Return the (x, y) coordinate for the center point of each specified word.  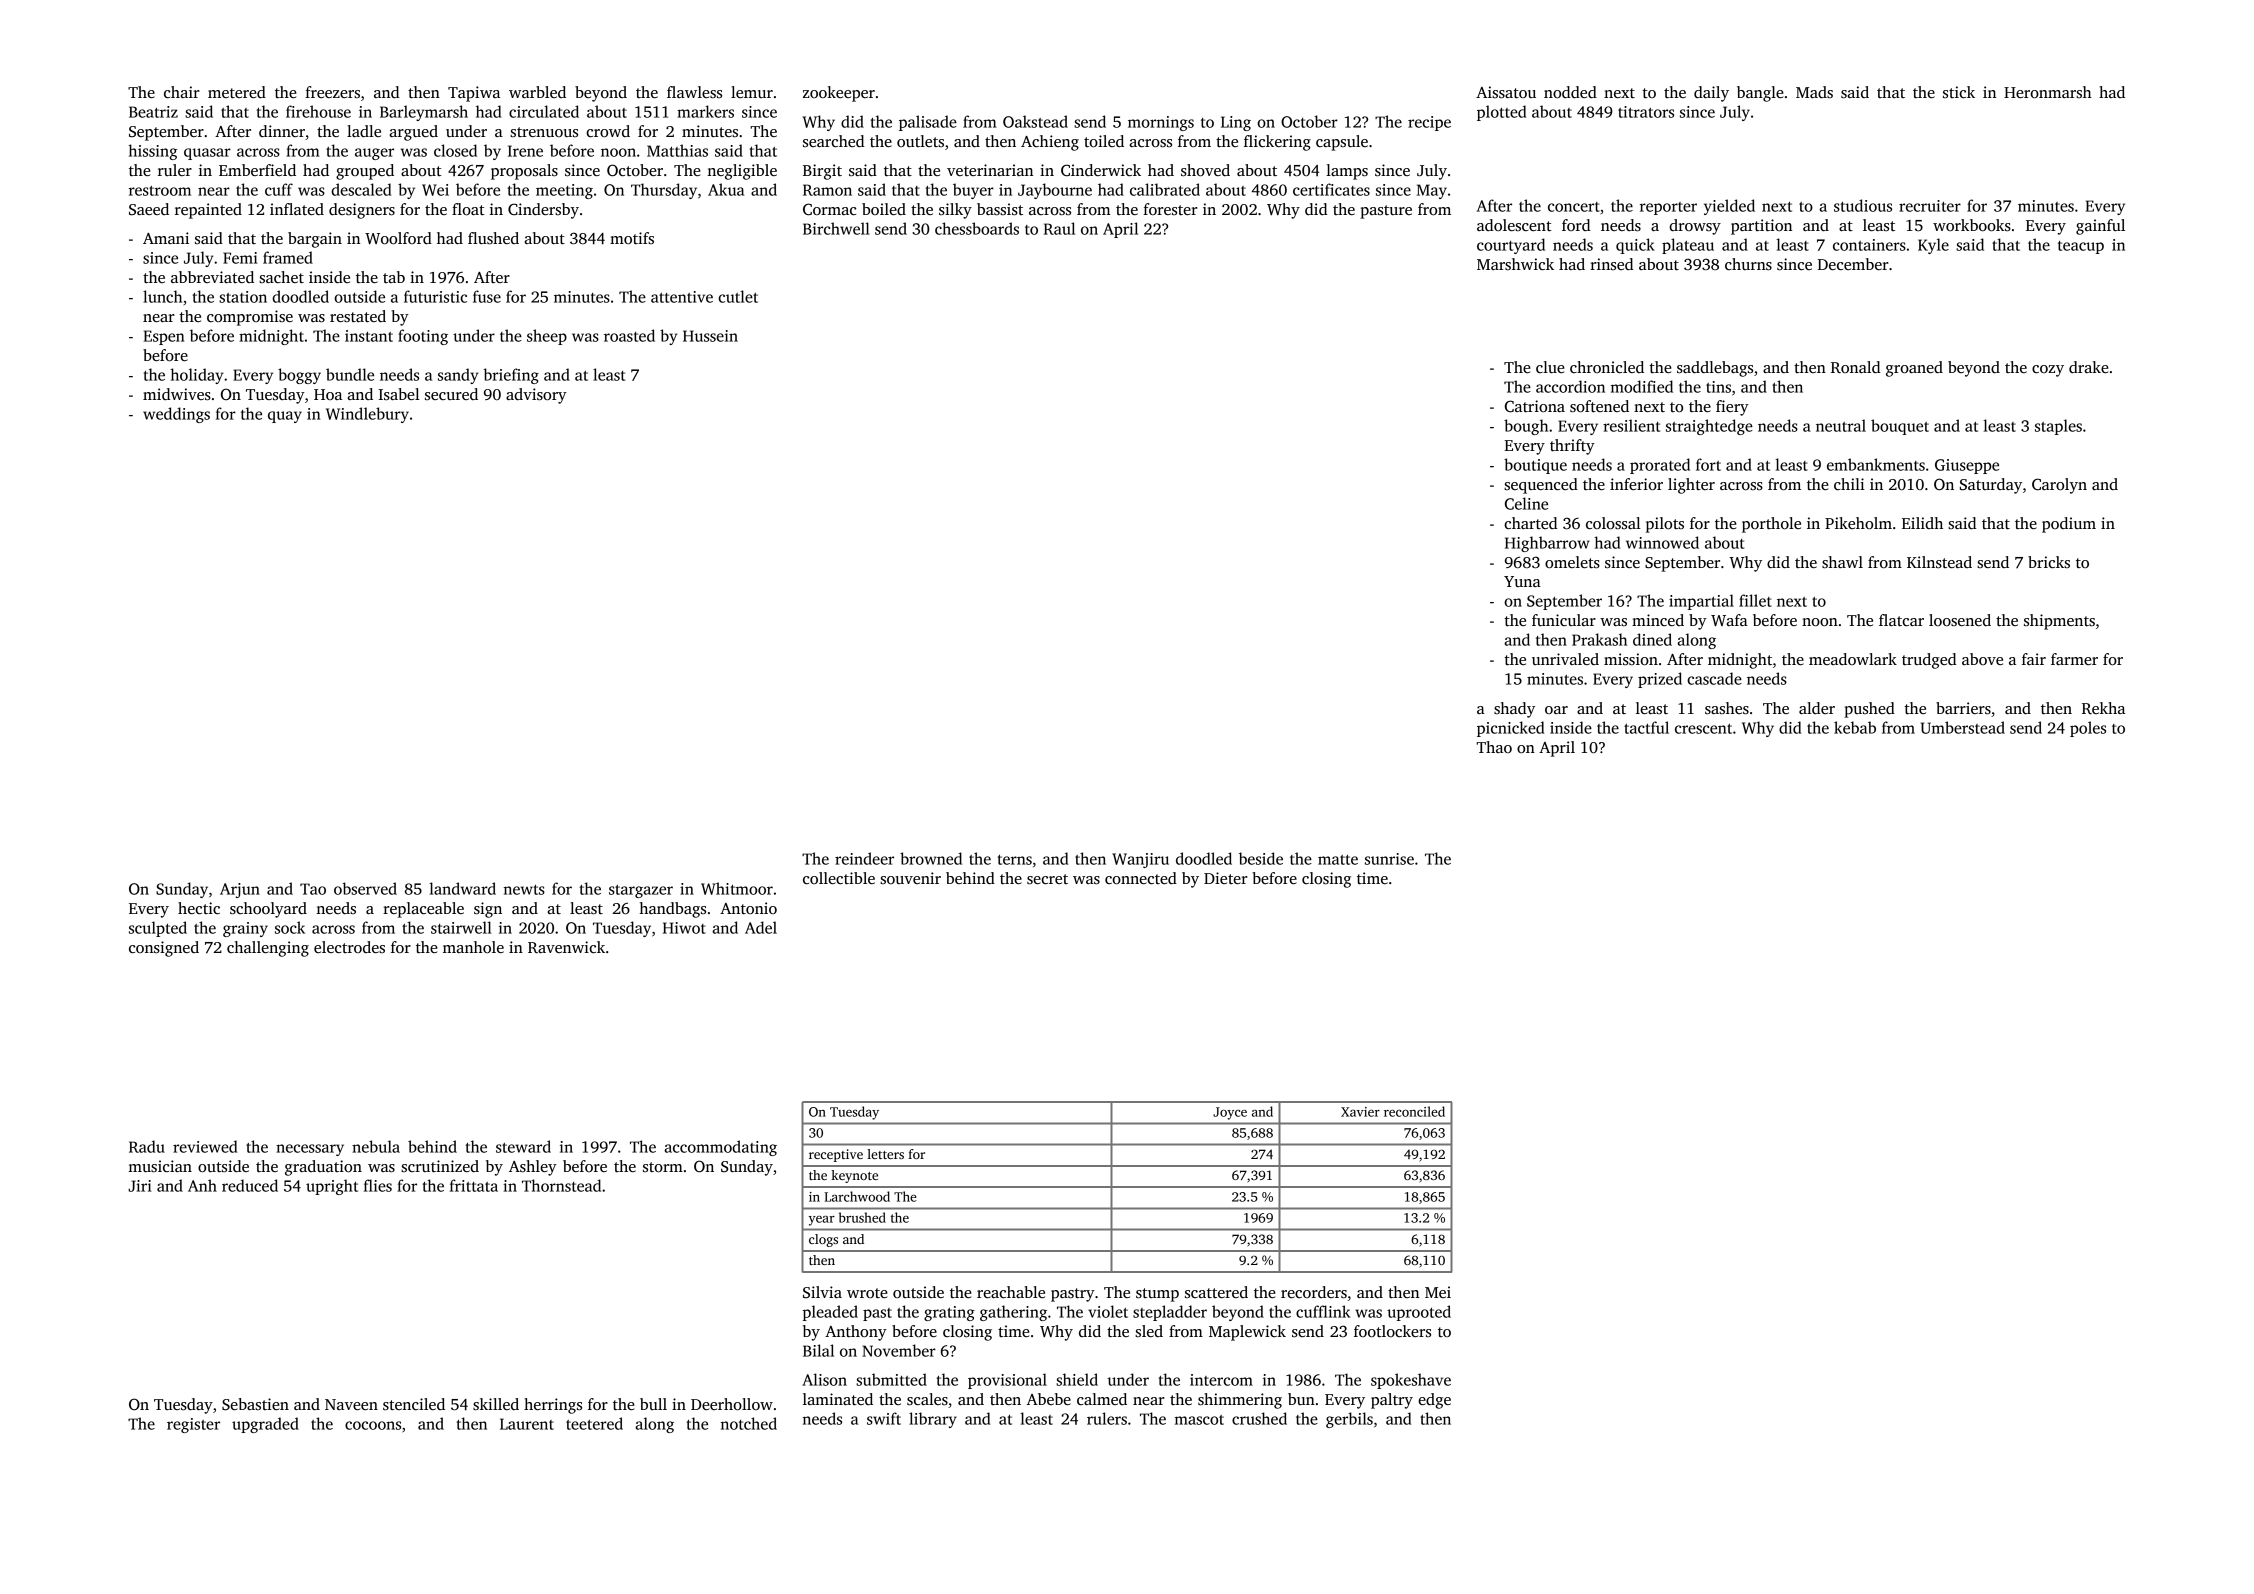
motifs (632, 238)
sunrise (1389, 859)
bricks (2049, 562)
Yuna (1522, 581)
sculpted (158, 929)
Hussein (710, 336)
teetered (594, 1423)
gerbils (1349, 1420)
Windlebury (367, 415)
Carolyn (2059, 486)
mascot (1199, 1420)
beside (1261, 858)
